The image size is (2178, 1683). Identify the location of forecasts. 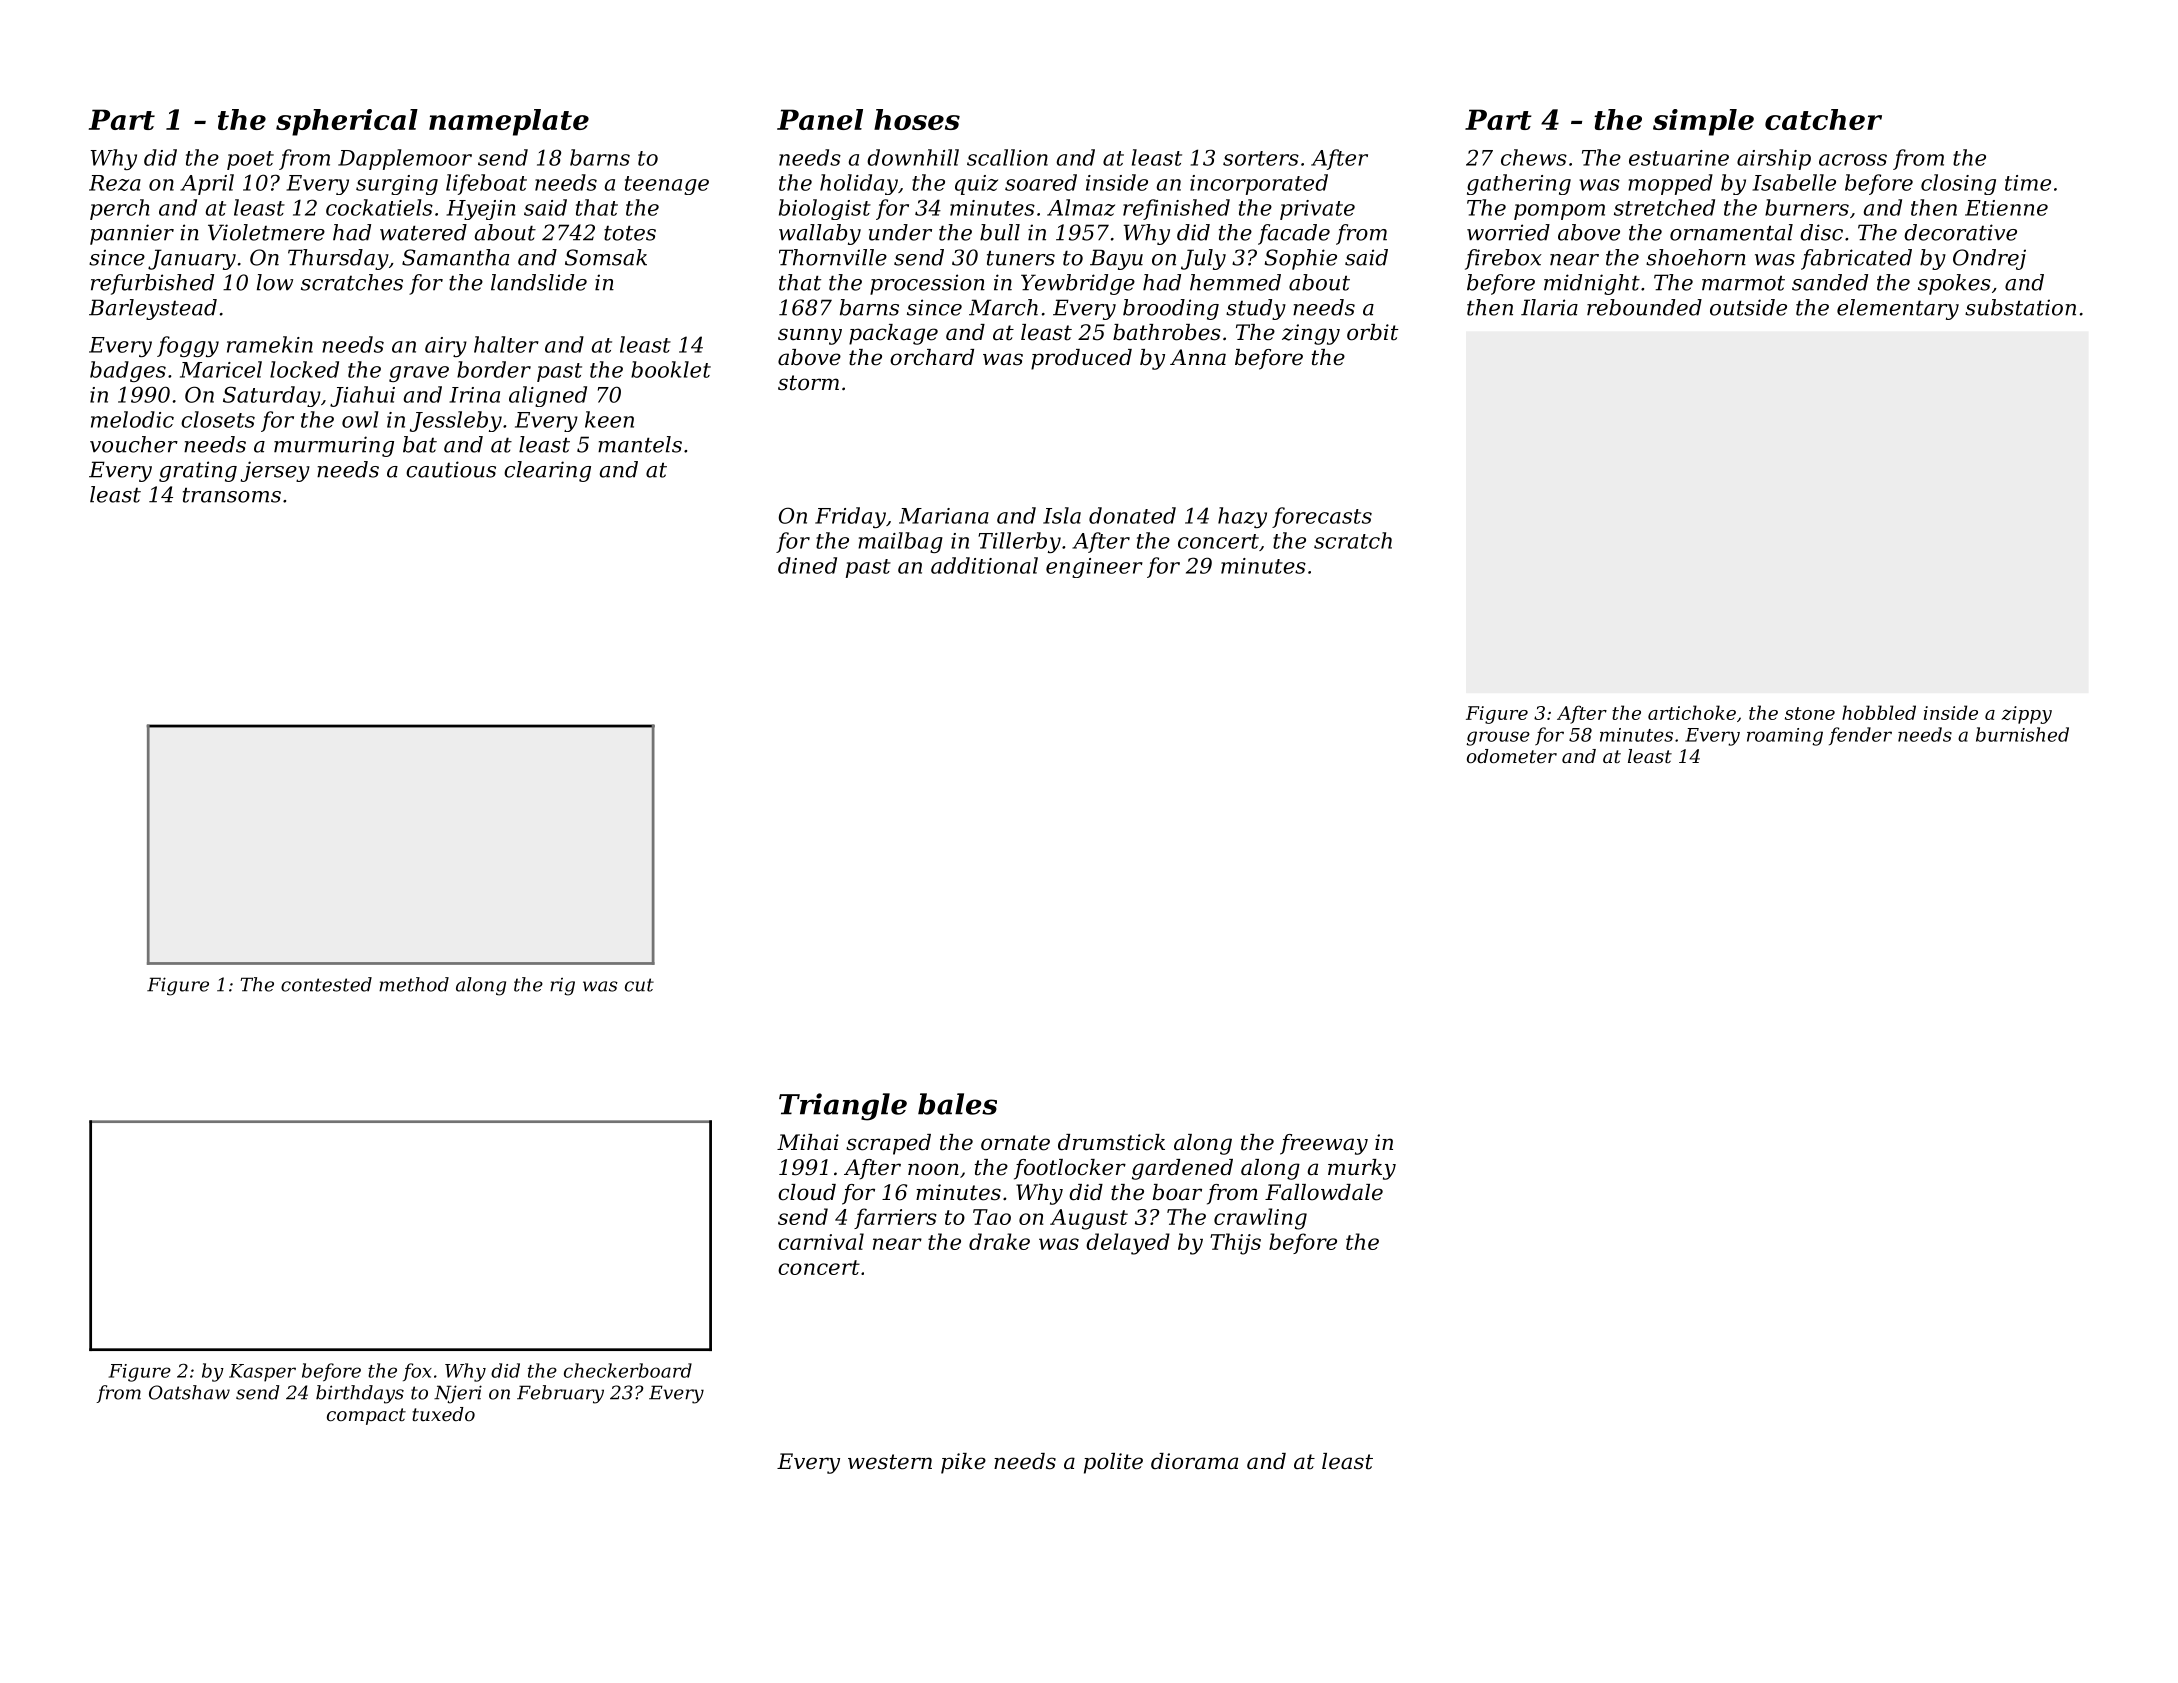
(1322, 517).
